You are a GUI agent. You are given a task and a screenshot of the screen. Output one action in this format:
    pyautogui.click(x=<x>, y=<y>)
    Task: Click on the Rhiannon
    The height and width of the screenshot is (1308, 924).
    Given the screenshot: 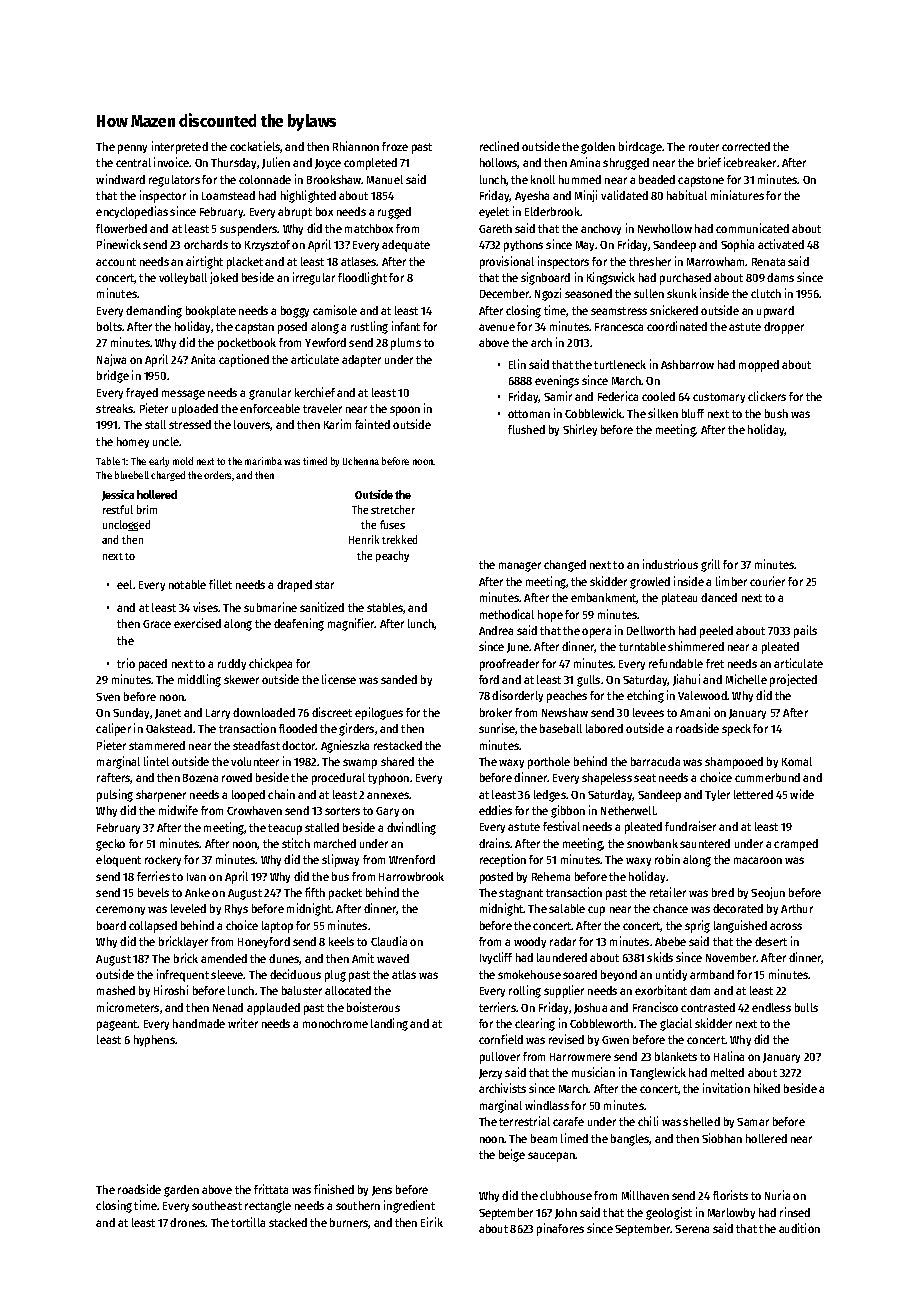 What is the action you would take?
    pyautogui.click(x=356, y=146)
